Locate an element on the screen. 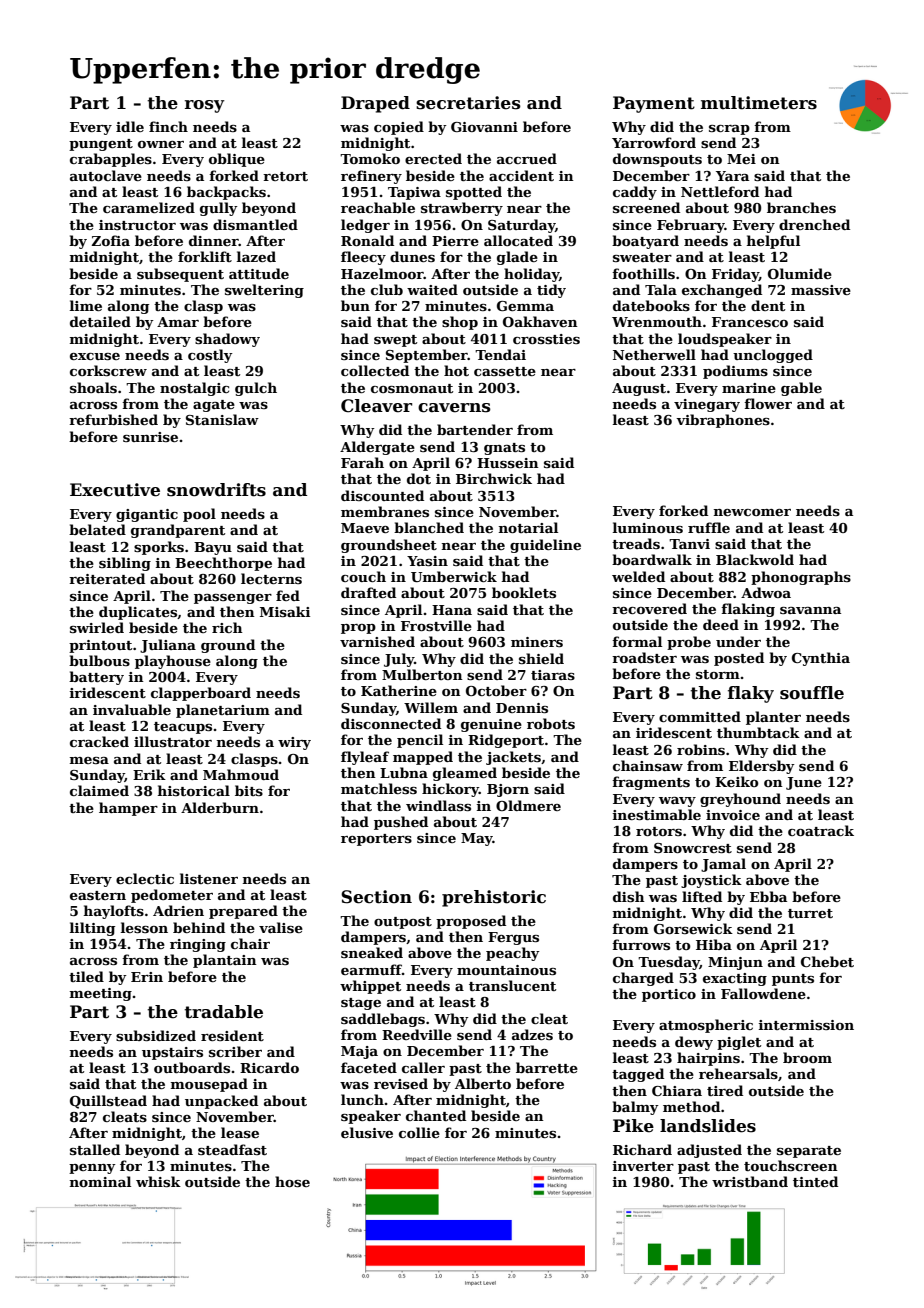 The width and height of the screenshot is (924, 1308). Oakhaven is located at coordinates (540, 321).
